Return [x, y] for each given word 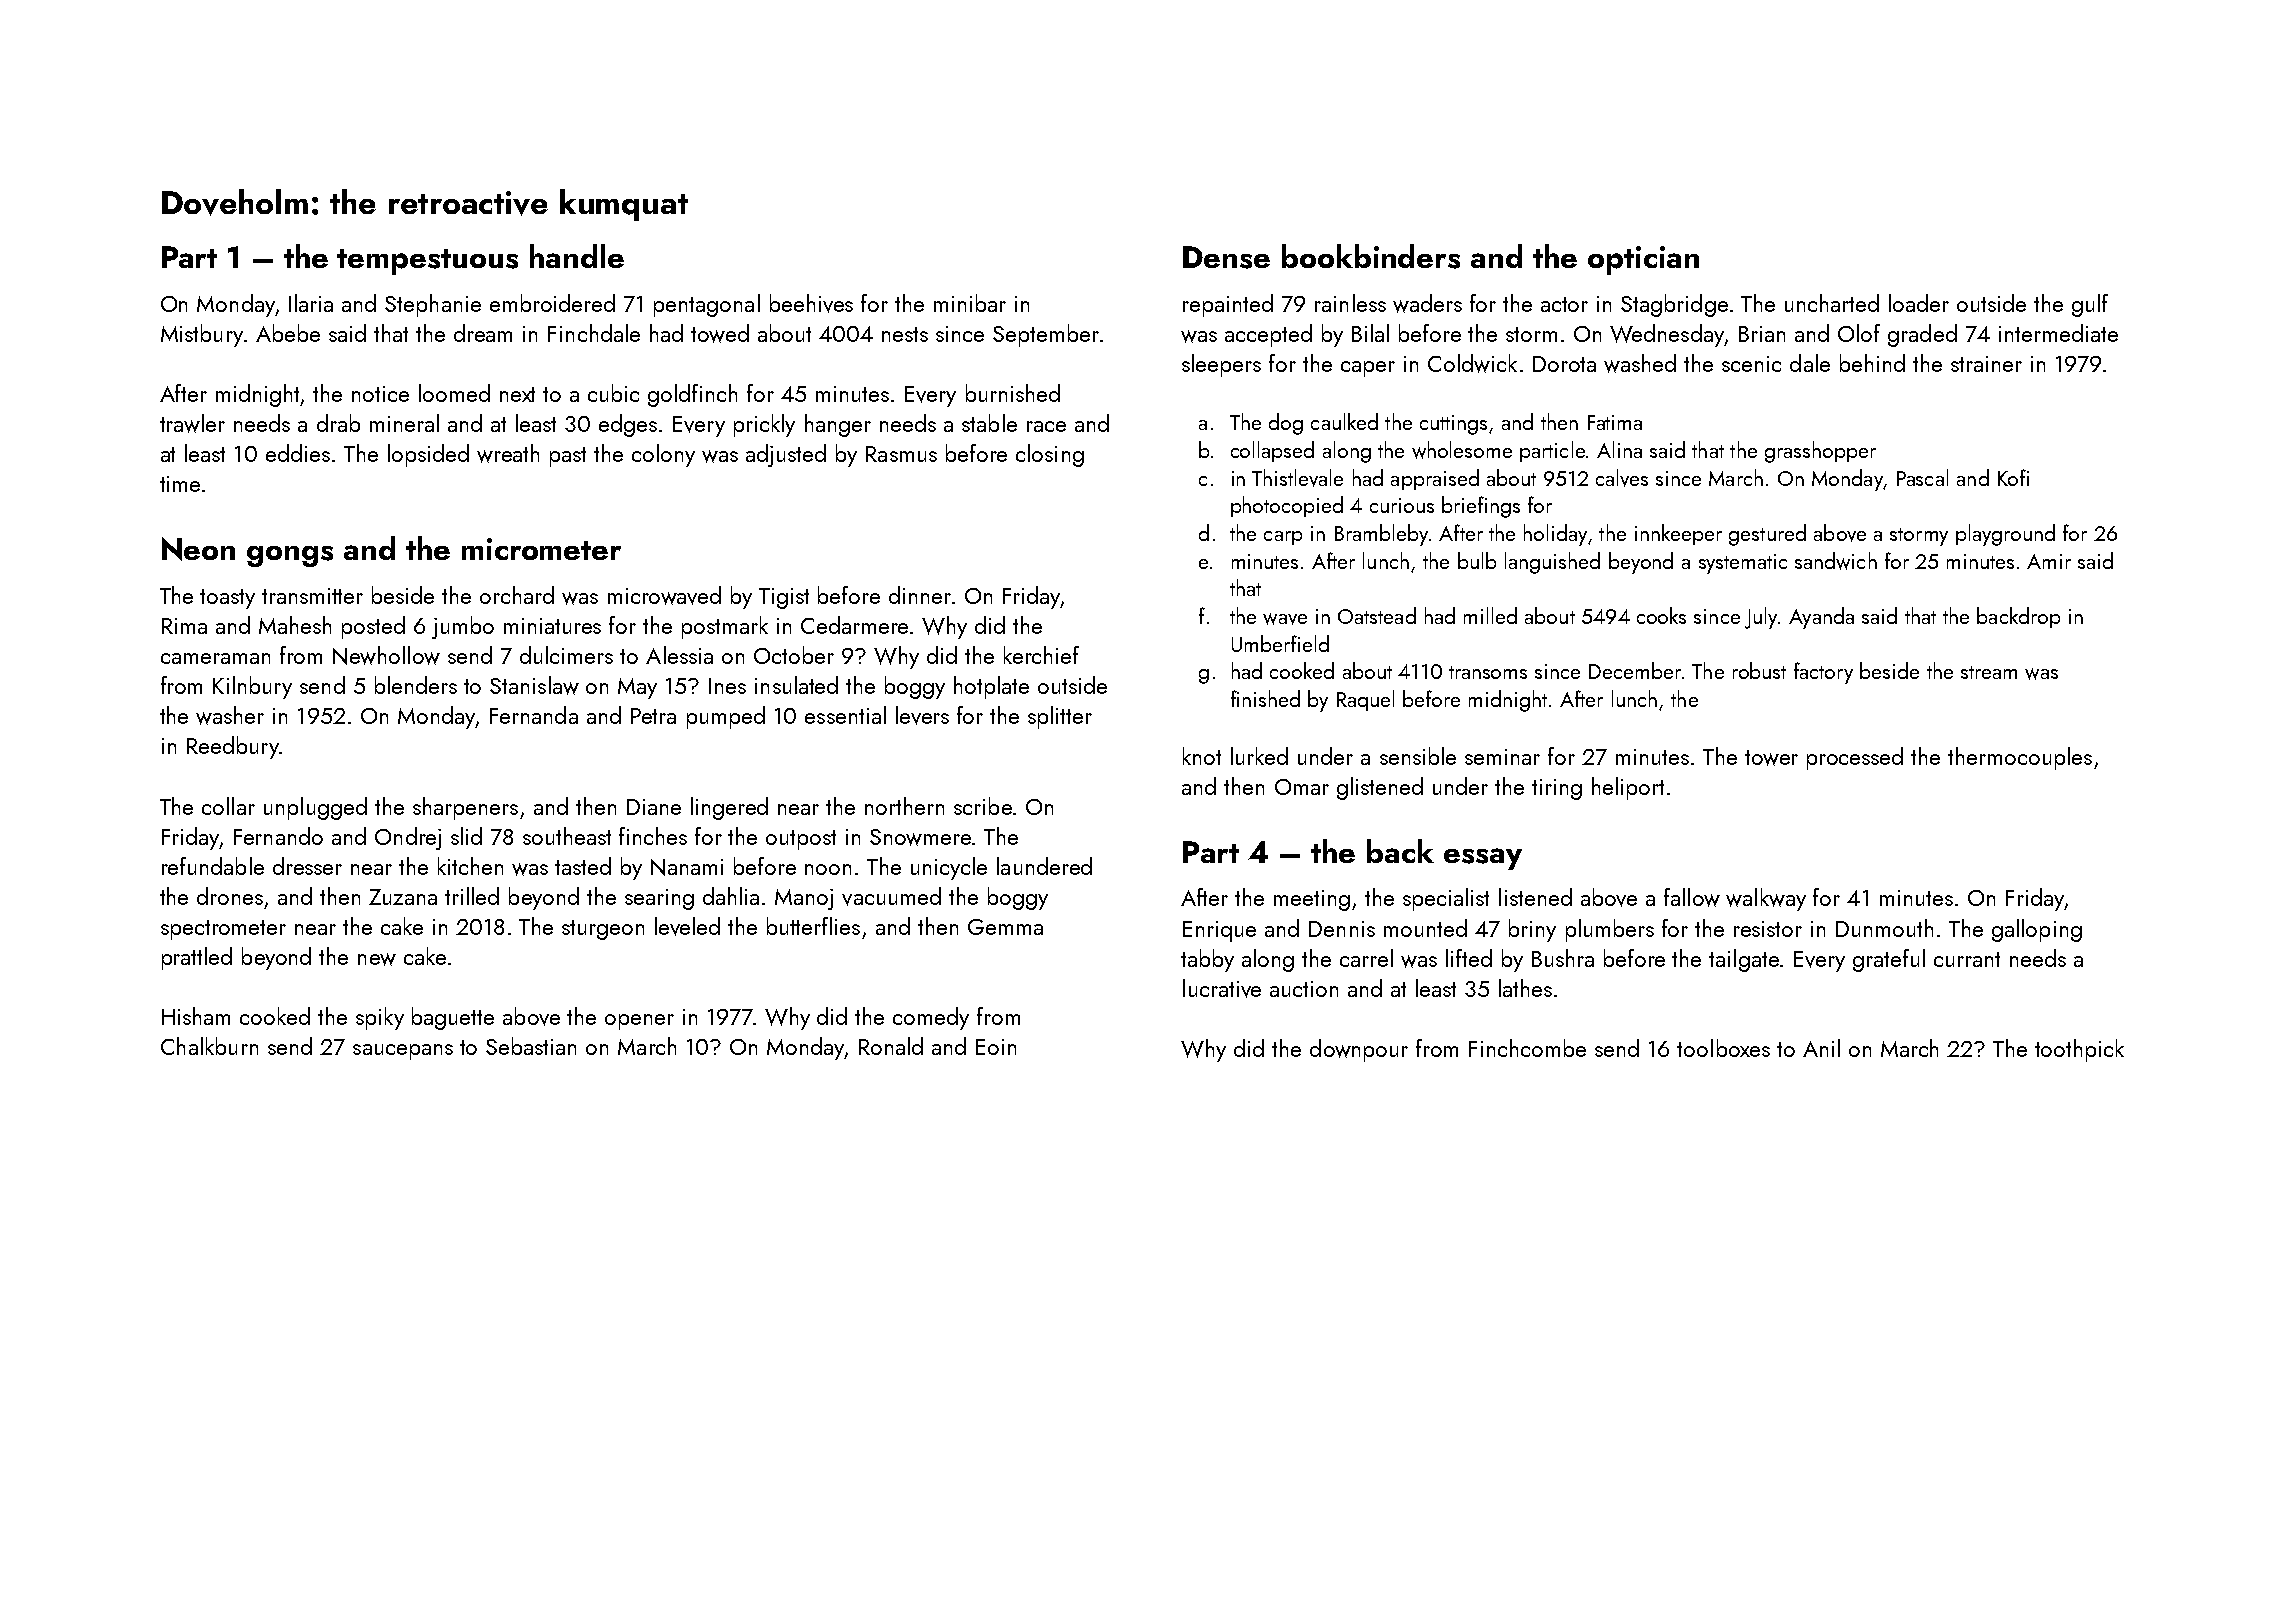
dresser [307, 866]
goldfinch [692, 395]
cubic [613, 393]
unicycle [949, 868]
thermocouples [2020, 758]
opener [639, 1022]
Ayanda [1821, 618]
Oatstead [1377, 615]
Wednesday [1667, 335]
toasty [227, 599]
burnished [1013, 393]
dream [483, 333]
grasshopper [1820, 452]
